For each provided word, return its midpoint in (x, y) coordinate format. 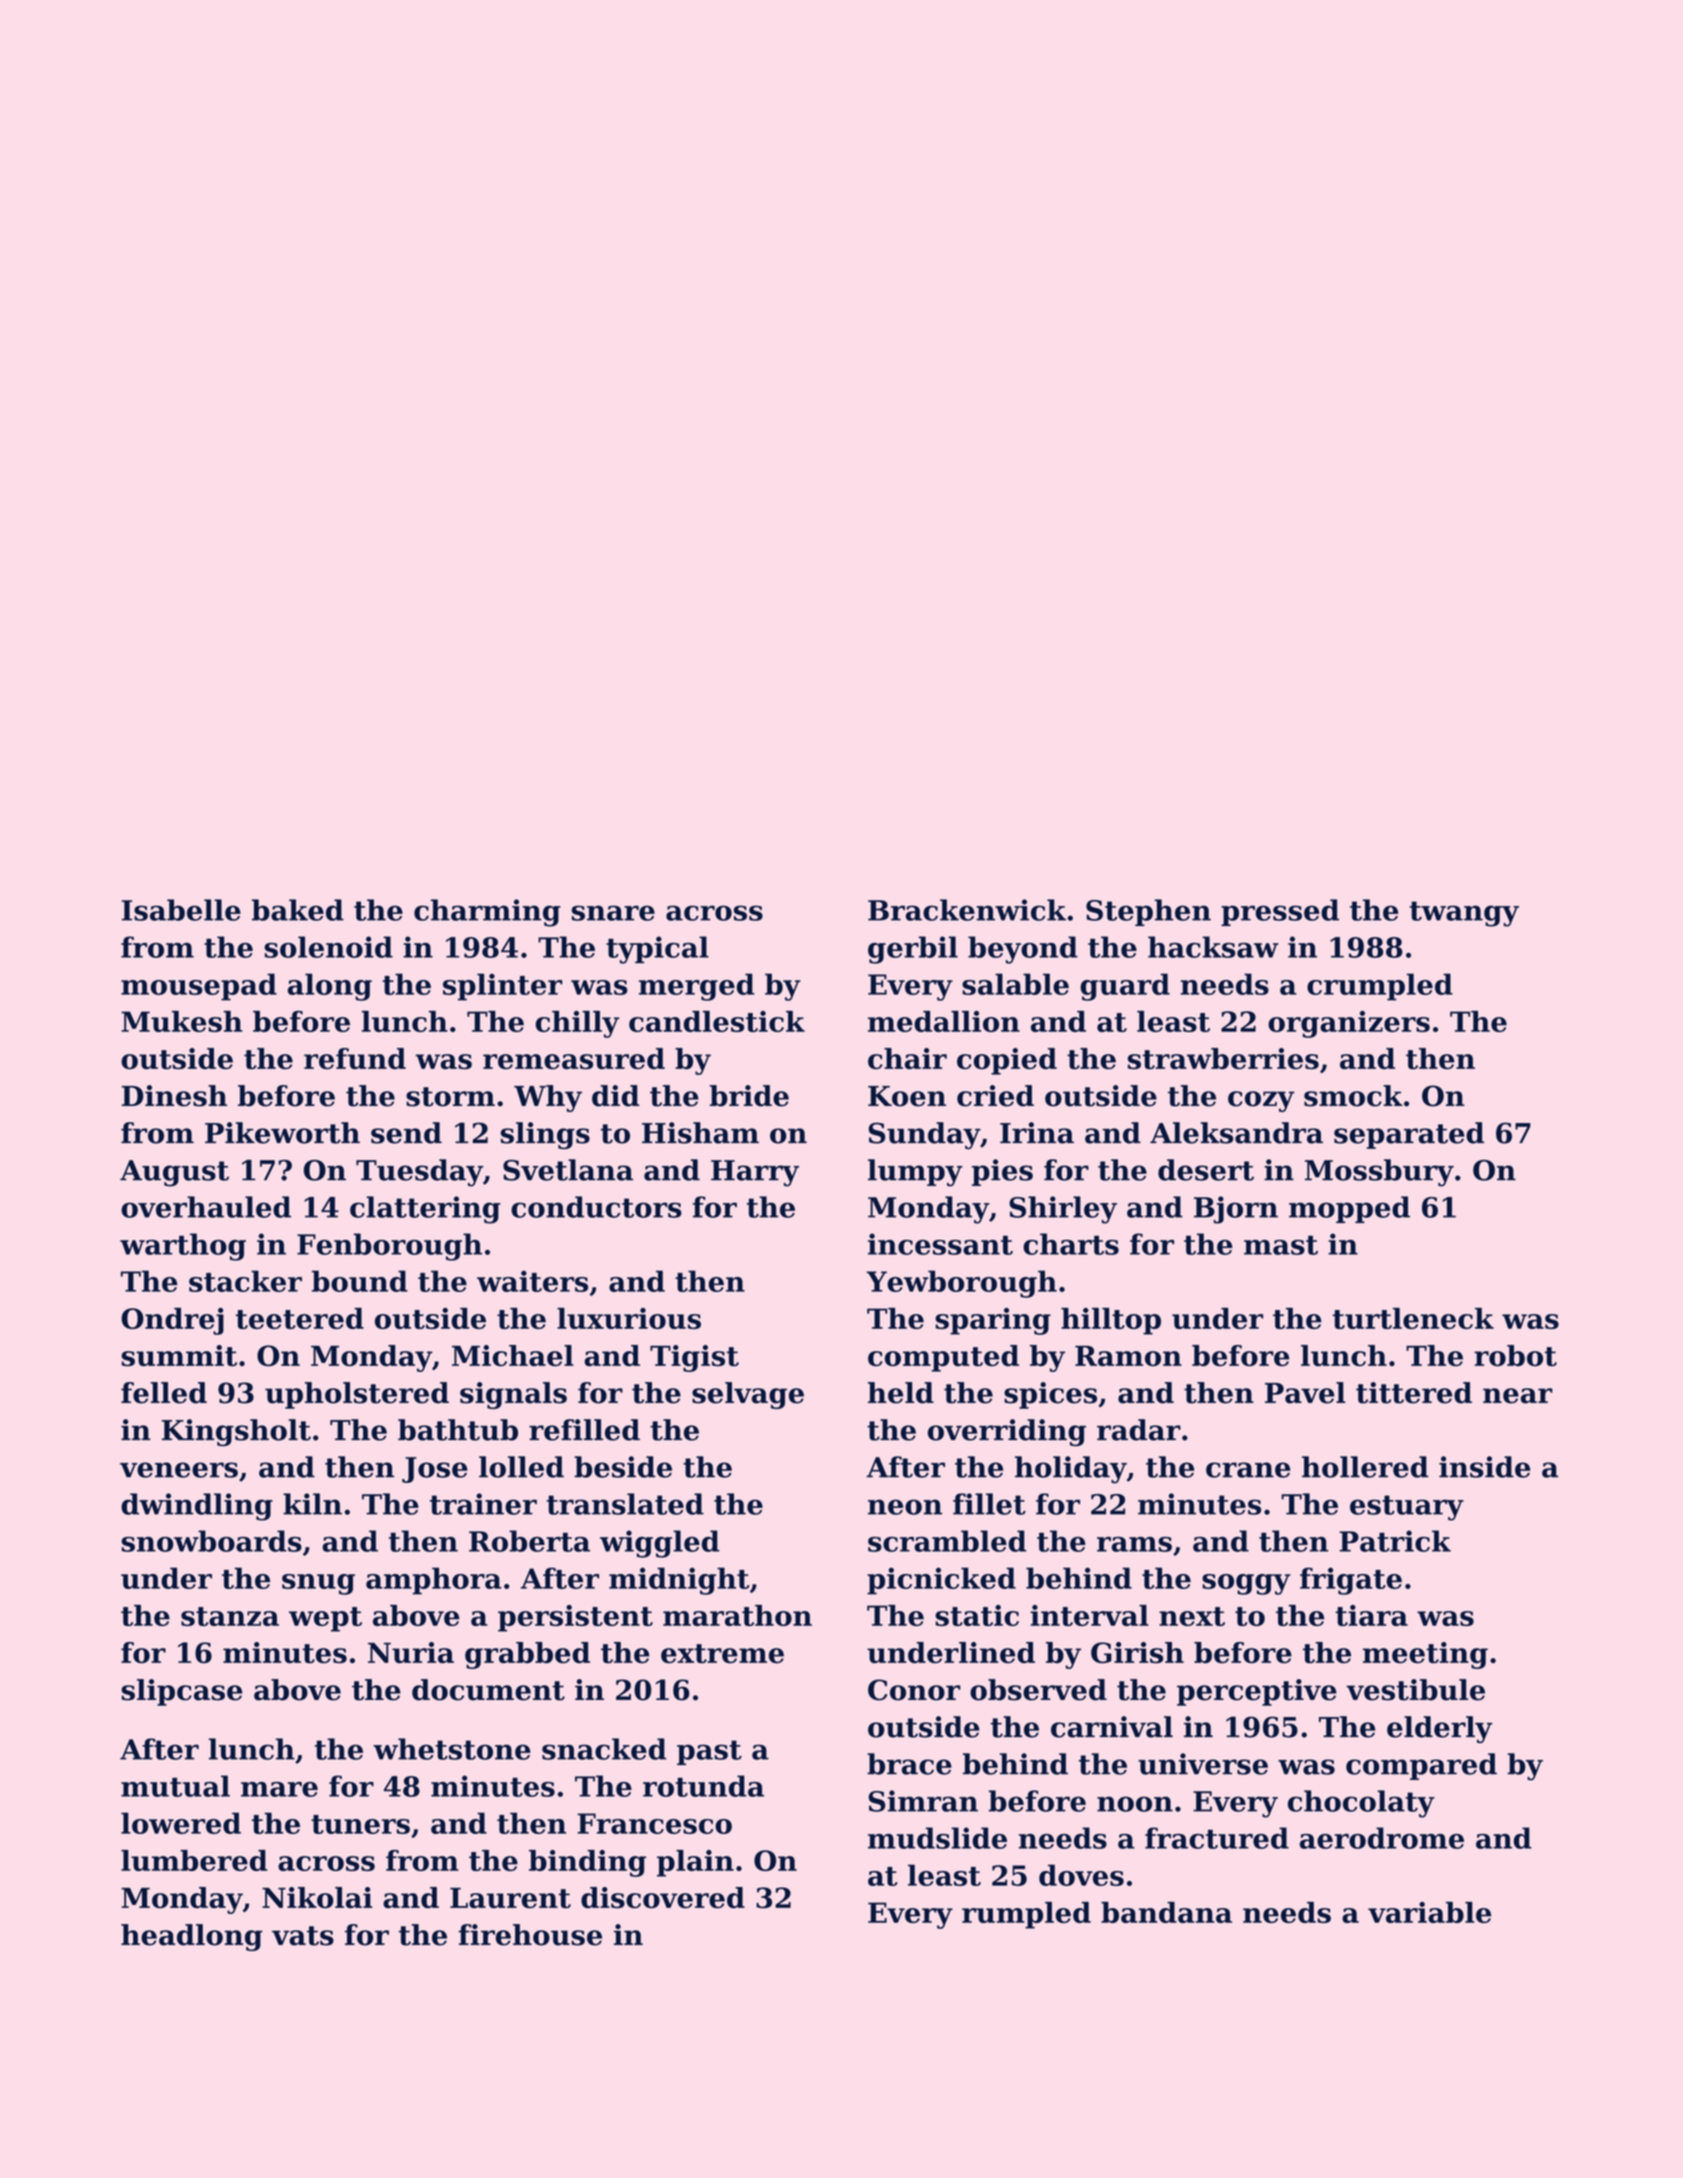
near (1518, 1396)
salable (1015, 984)
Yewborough (961, 1284)
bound (360, 1281)
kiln (312, 1504)
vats (303, 1936)
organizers (1349, 1024)
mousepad (199, 987)
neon (905, 1507)
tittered (1414, 1393)
